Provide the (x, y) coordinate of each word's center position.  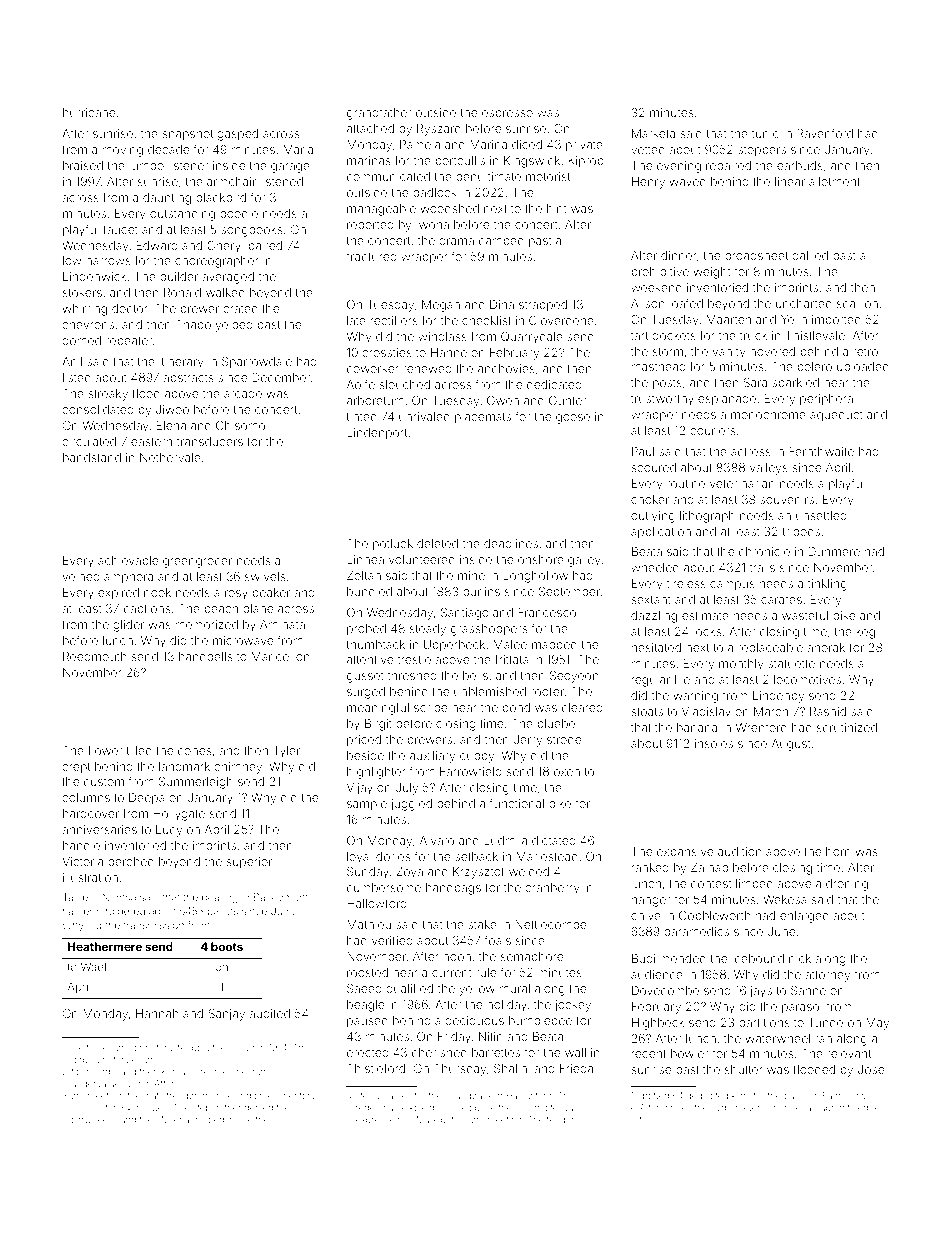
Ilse (76, 1047)
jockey (573, 1006)
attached (370, 128)
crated (240, 308)
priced (364, 741)
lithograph (707, 517)
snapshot (187, 135)
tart (639, 336)
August (791, 745)
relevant (849, 1053)
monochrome (768, 414)
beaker (271, 592)
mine (471, 575)
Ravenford (825, 133)
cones (194, 751)
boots (227, 946)
